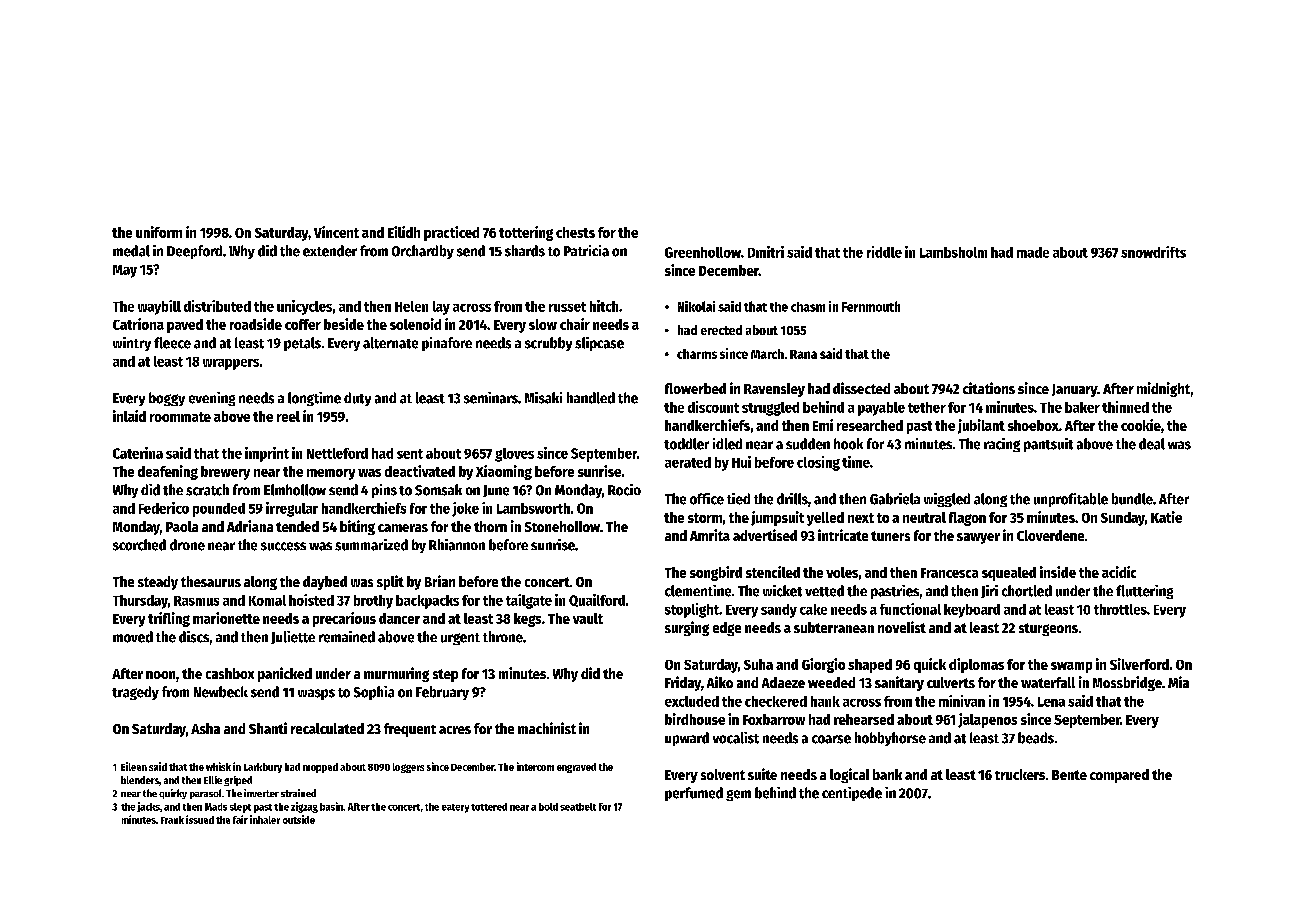 The image size is (1308, 924). Describe the element at coordinates (135, 693) in the image. I see `tragedy` at that location.
